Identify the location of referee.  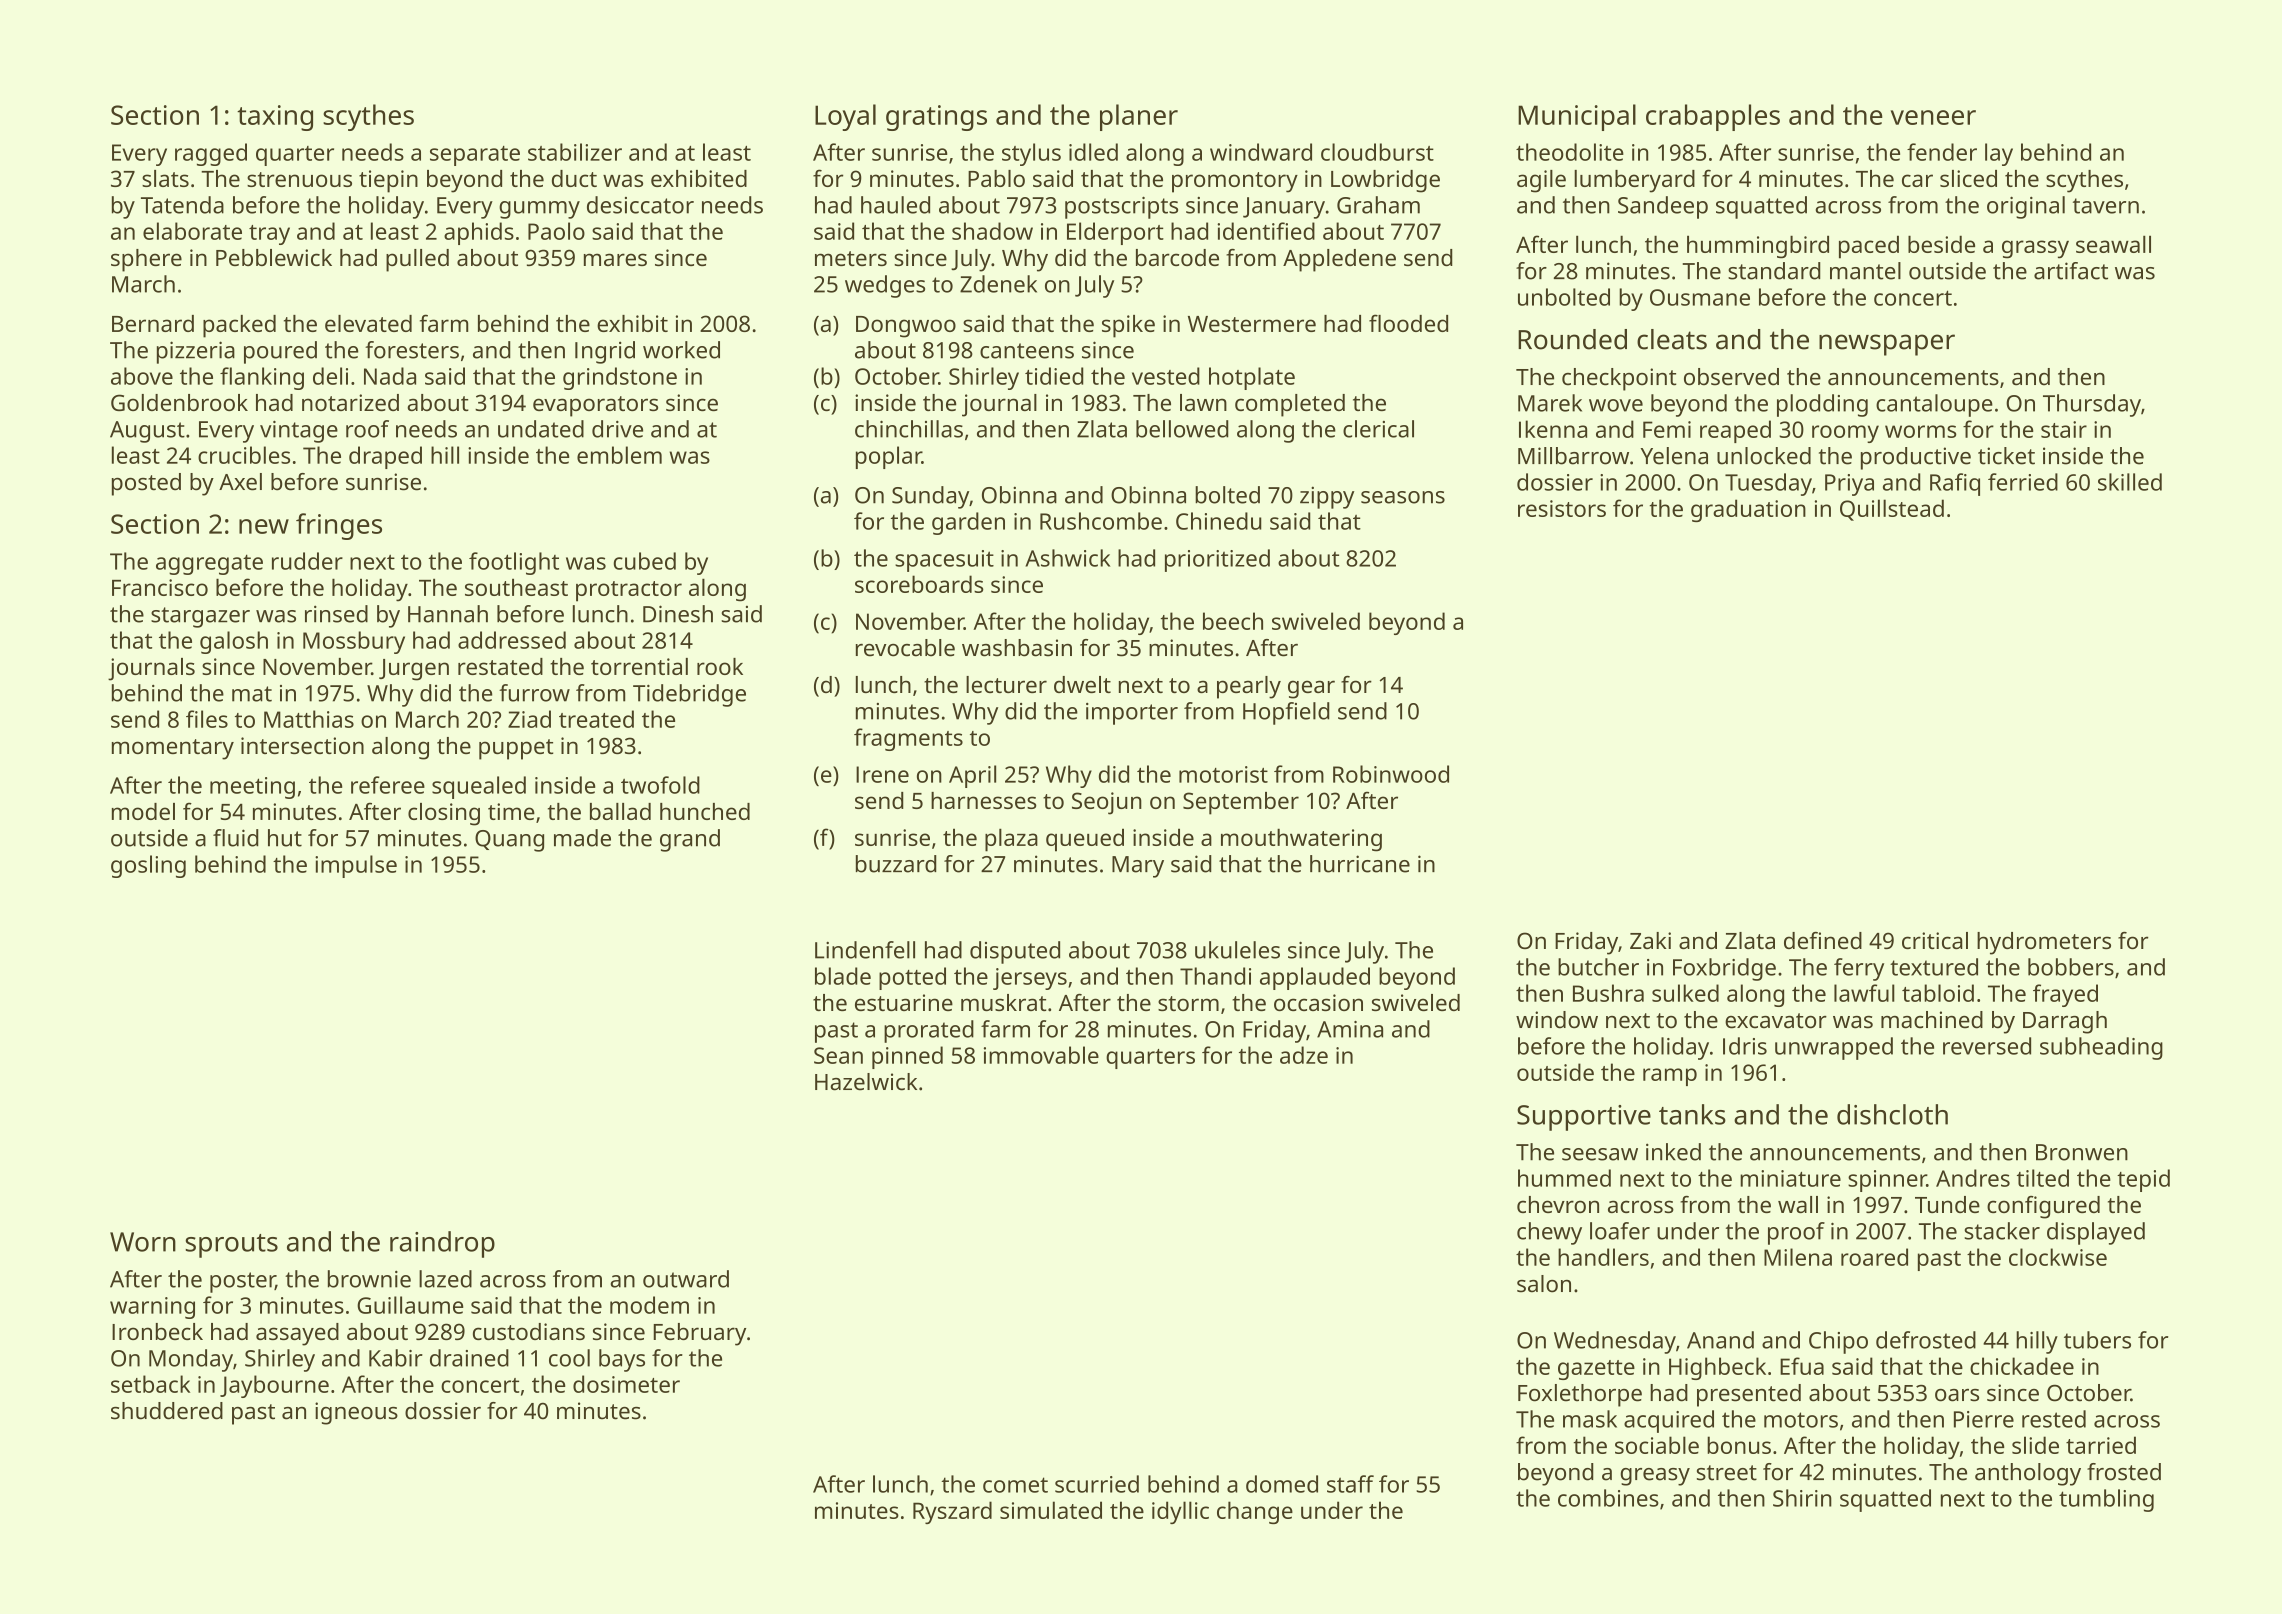
(388, 785).
